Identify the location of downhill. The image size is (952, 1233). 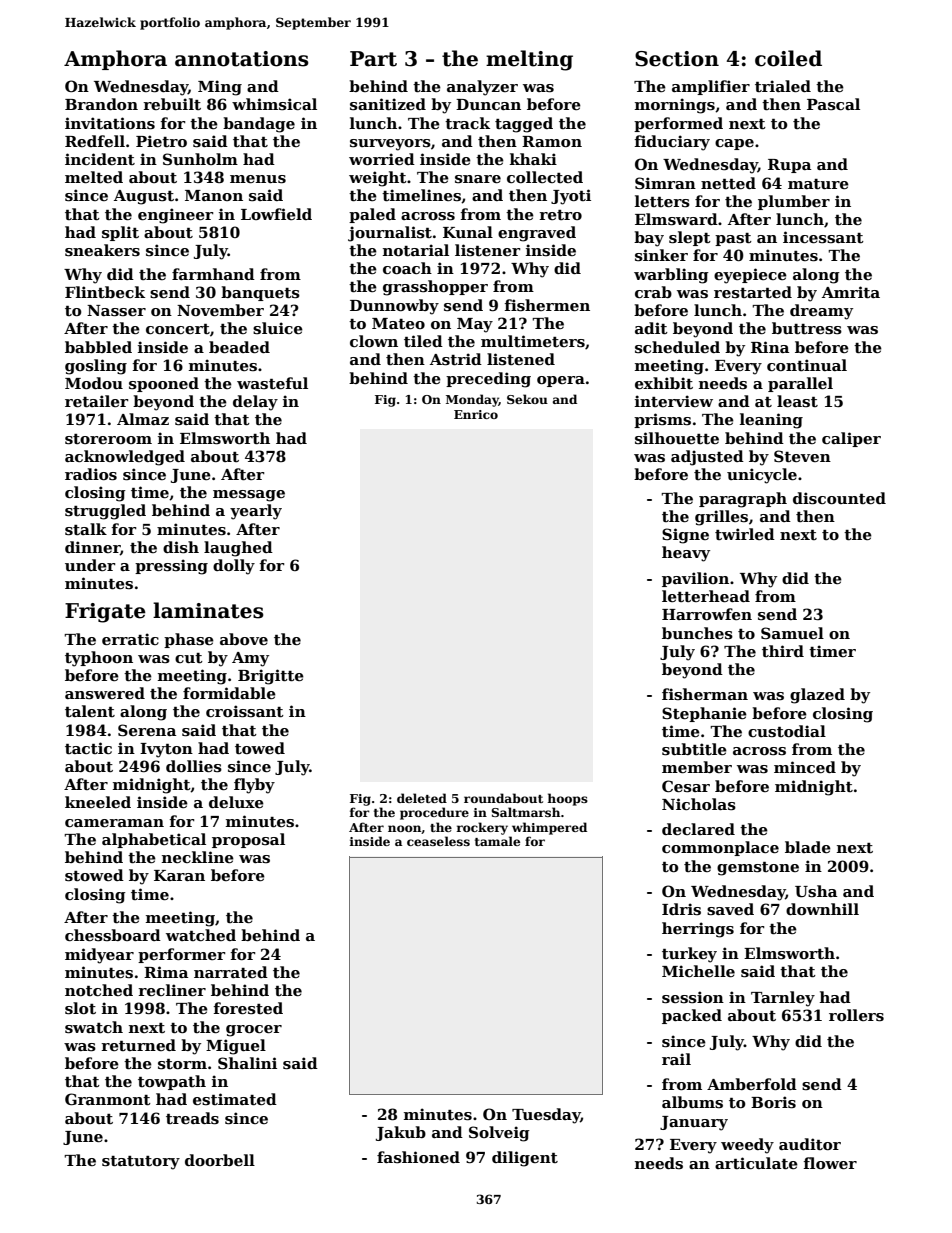
(822, 909).
